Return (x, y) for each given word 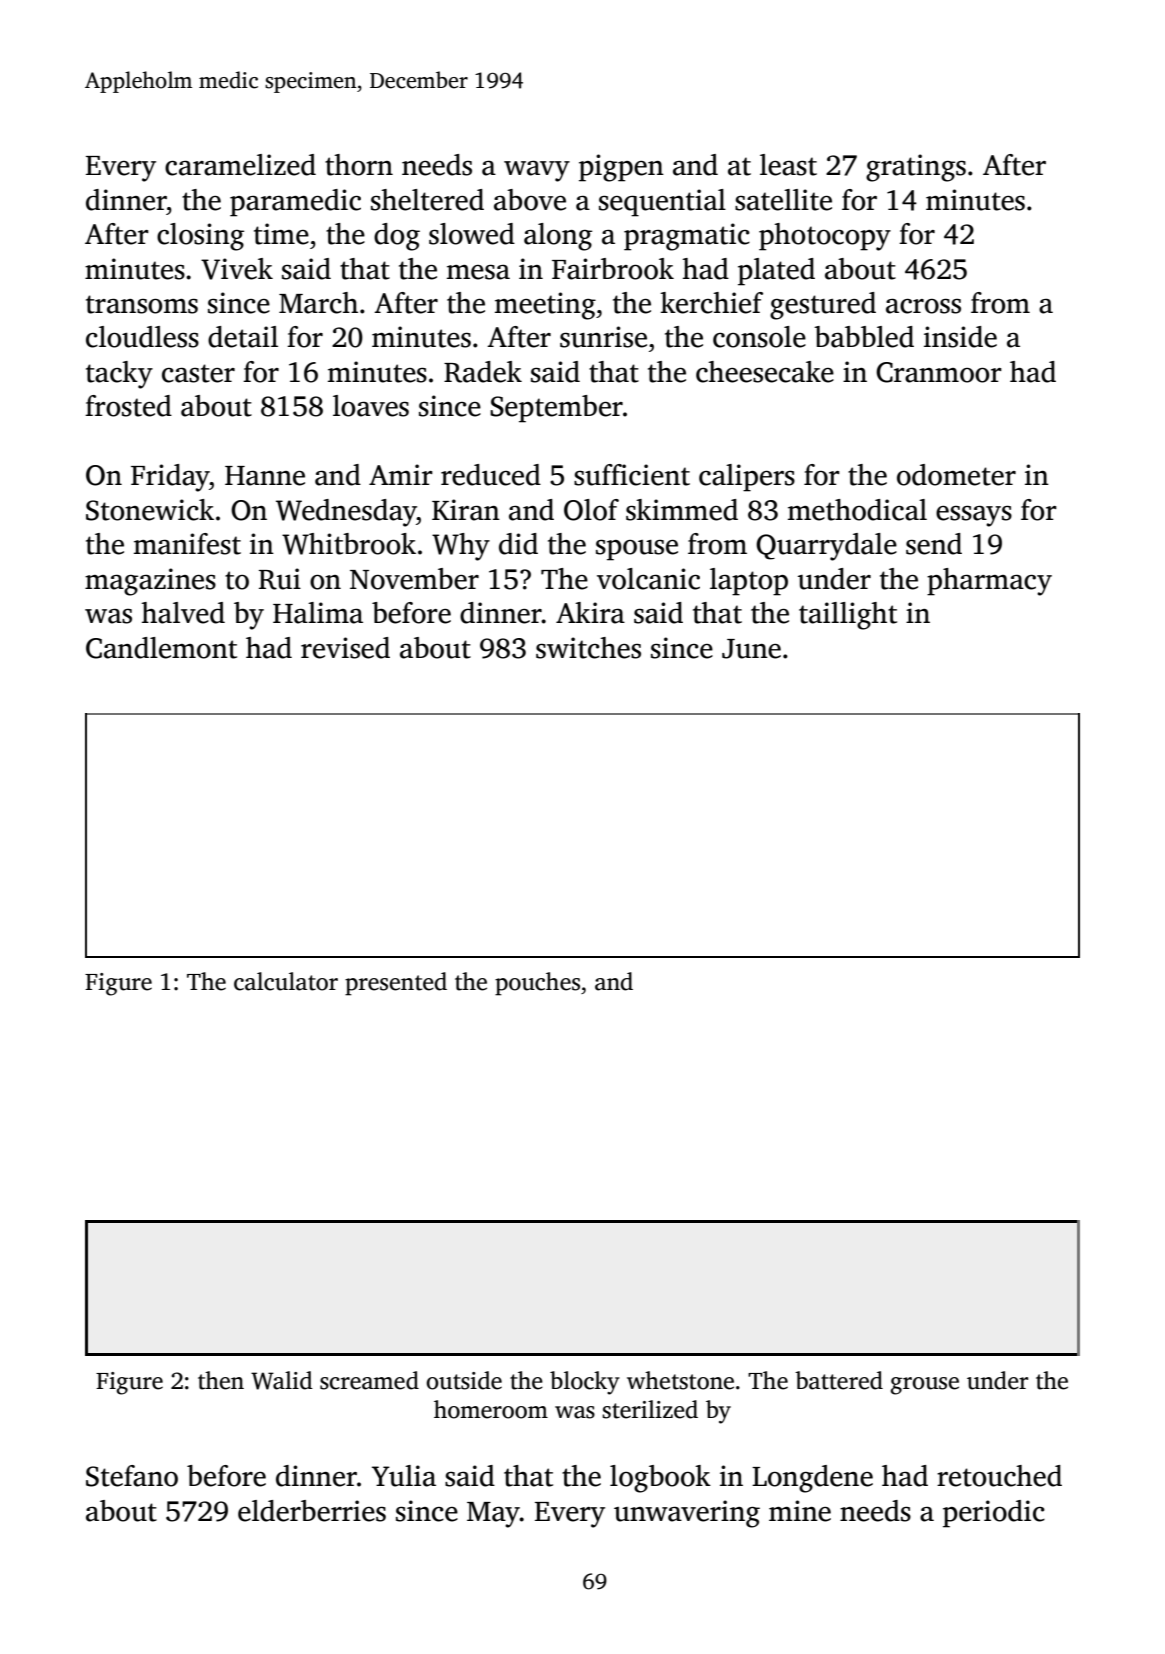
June (751, 649)
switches (588, 648)
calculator (286, 981)
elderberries (312, 1511)
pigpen (621, 168)
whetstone (680, 1380)
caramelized (240, 165)
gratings (916, 168)
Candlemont (161, 648)
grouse (925, 1386)
